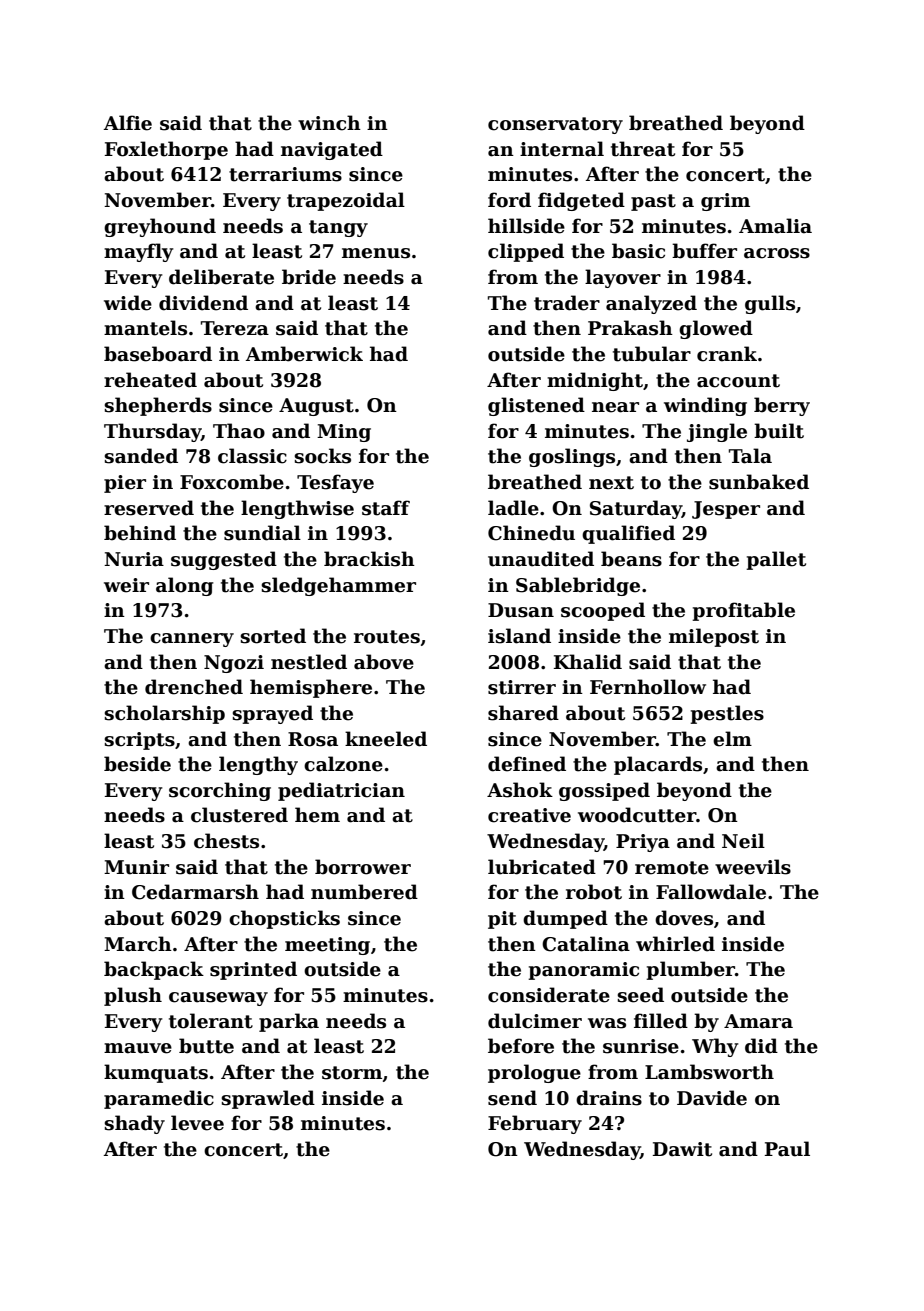  I want to click on profitable, so click(743, 611).
